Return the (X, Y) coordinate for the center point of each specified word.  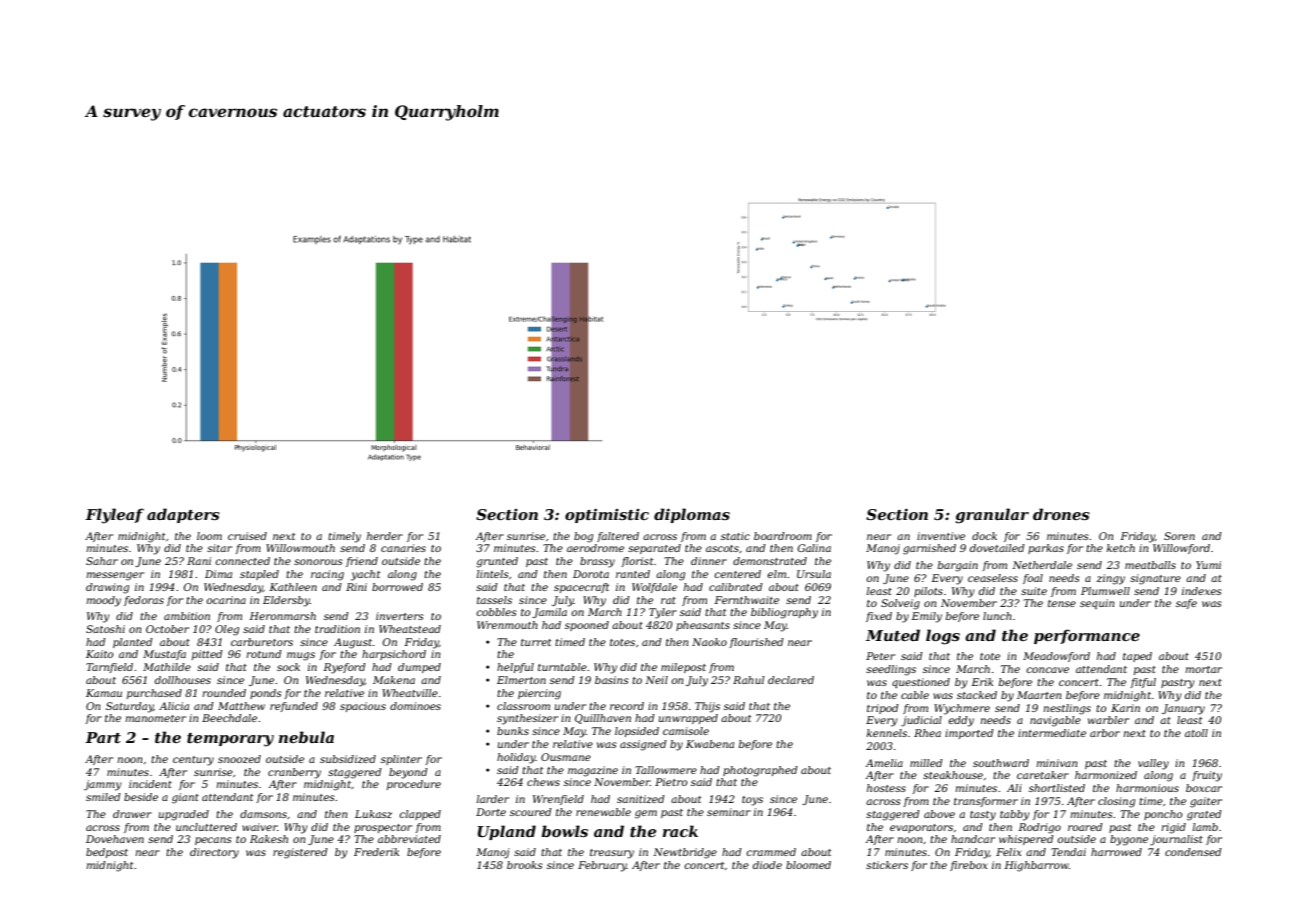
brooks (525, 865)
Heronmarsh (282, 616)
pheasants (703, 626)
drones (1061, 514)
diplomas (692, 515)
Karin (1125, 708)
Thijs (707, 707)
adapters (183, 515)
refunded (294, 707)
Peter (880, 656)
